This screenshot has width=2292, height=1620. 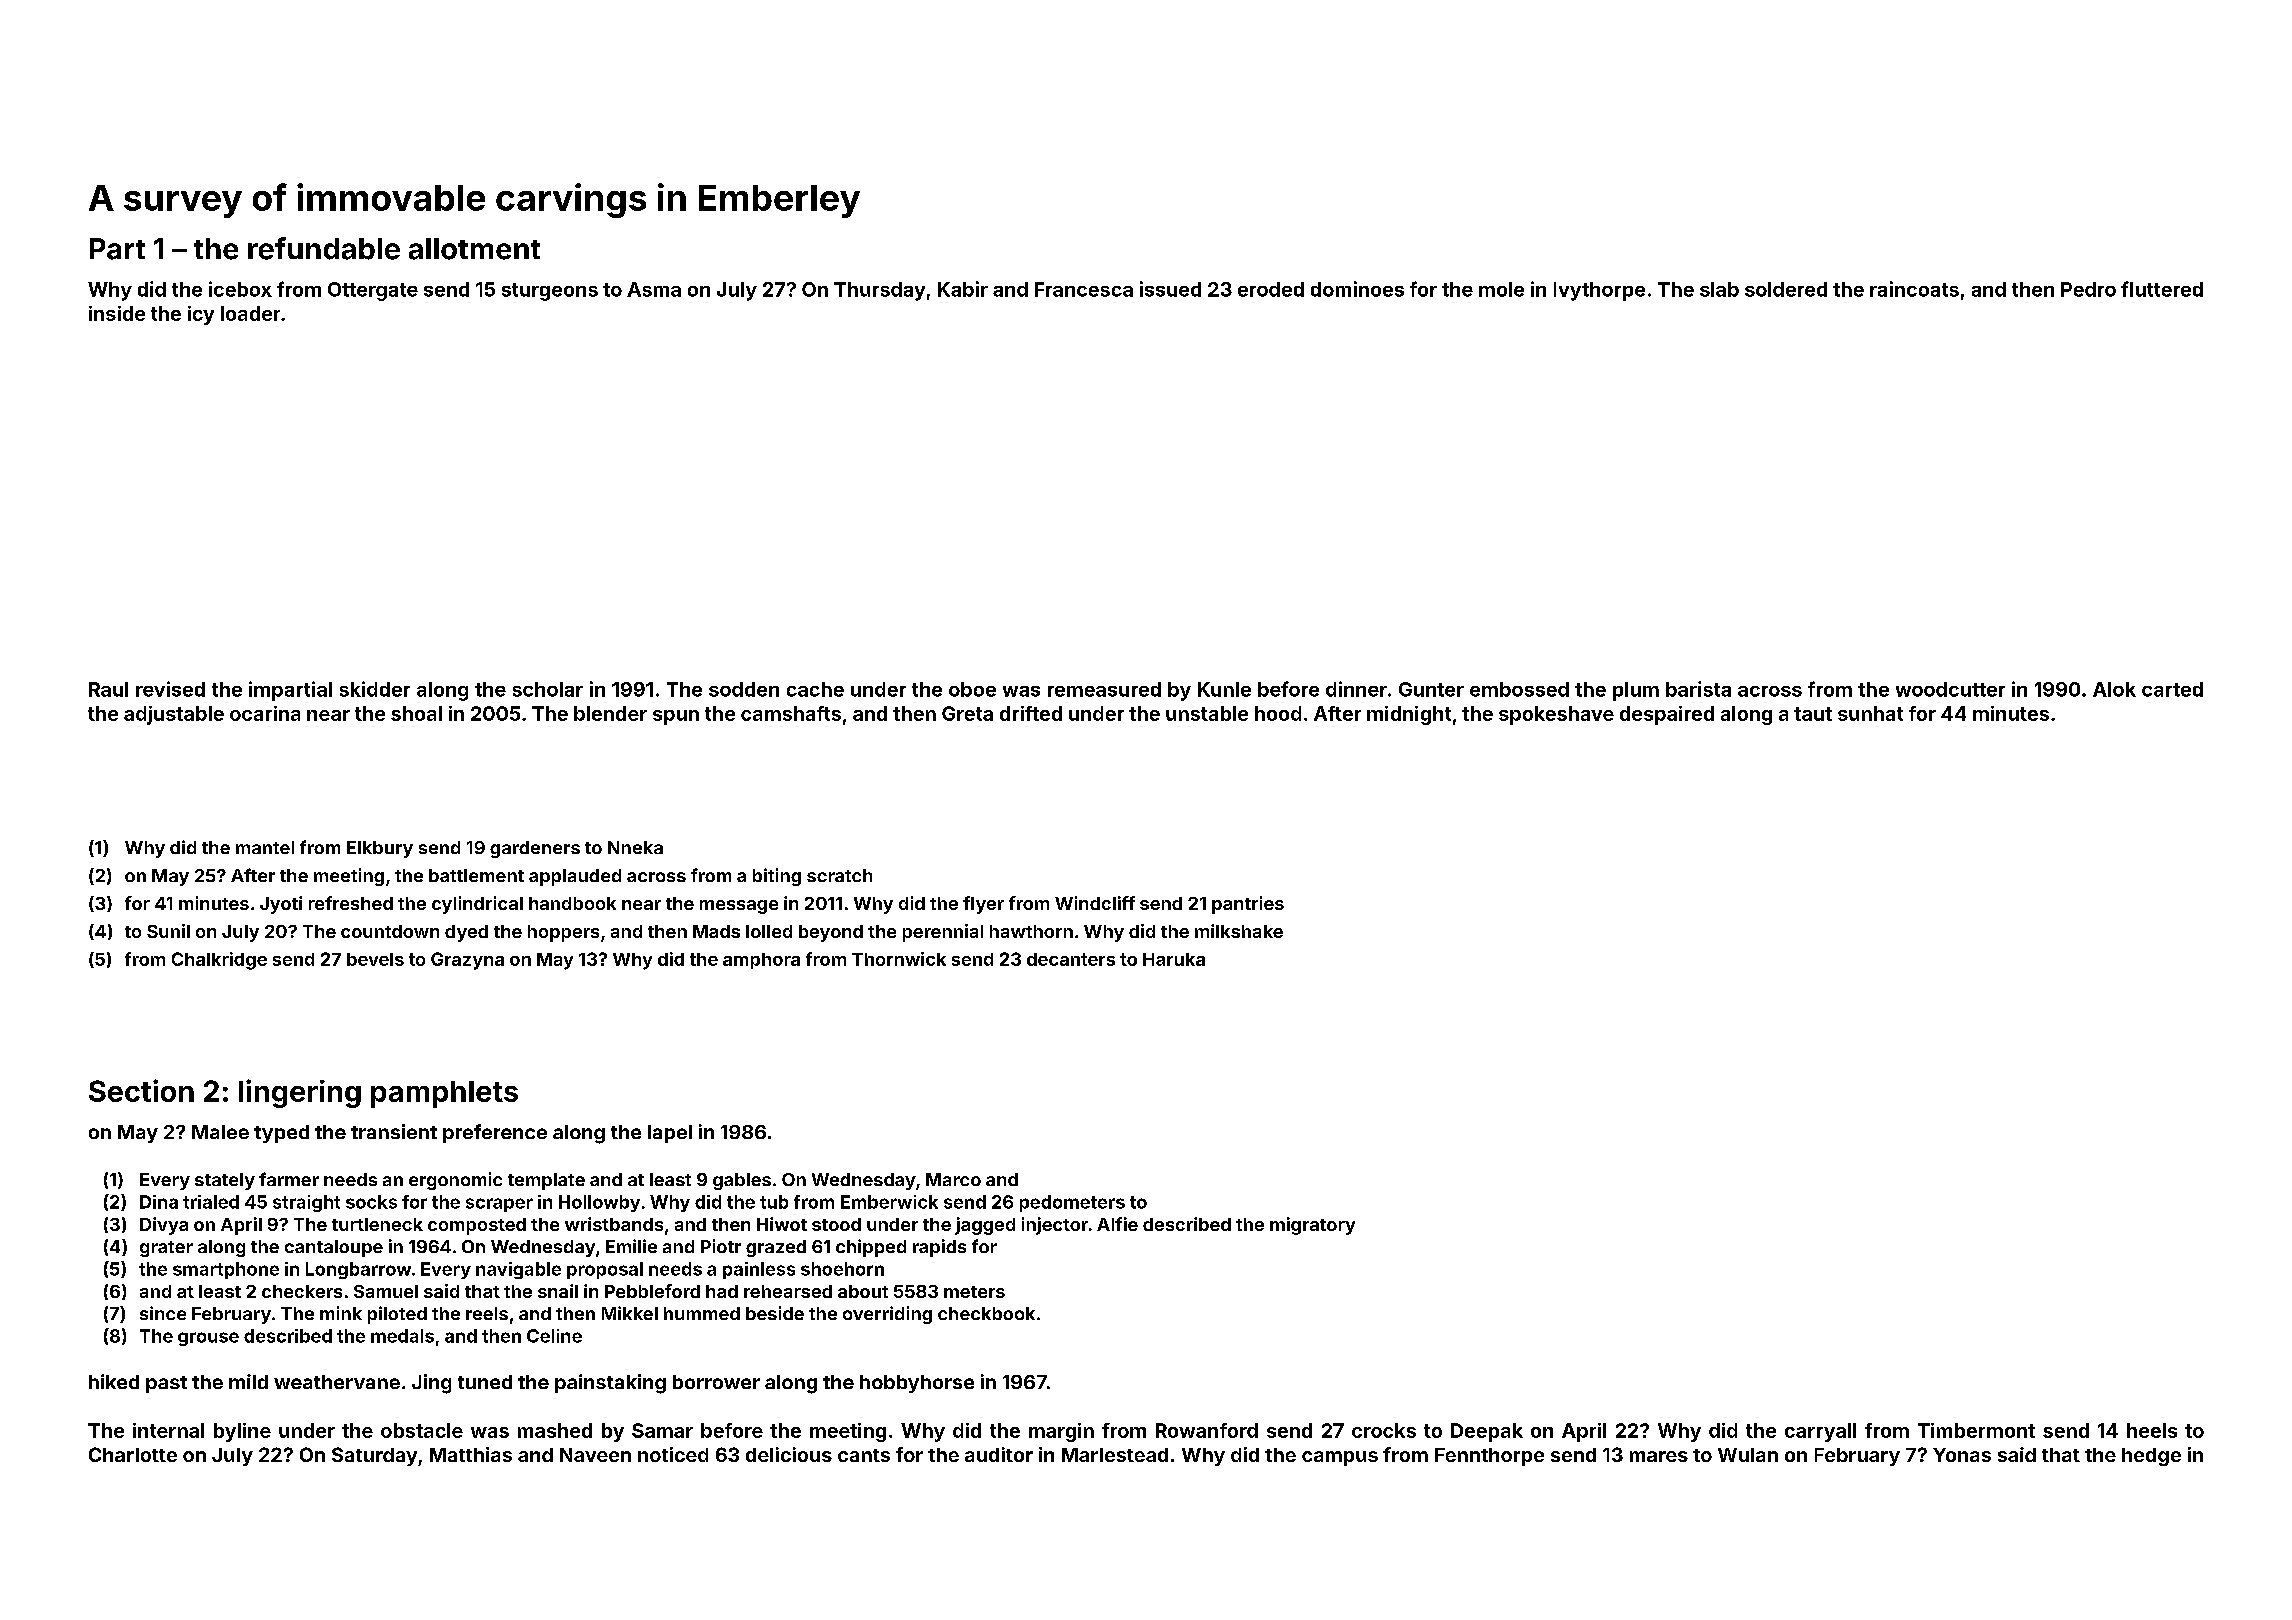 I want to click on camshafts, so click(x=791, y=713).
